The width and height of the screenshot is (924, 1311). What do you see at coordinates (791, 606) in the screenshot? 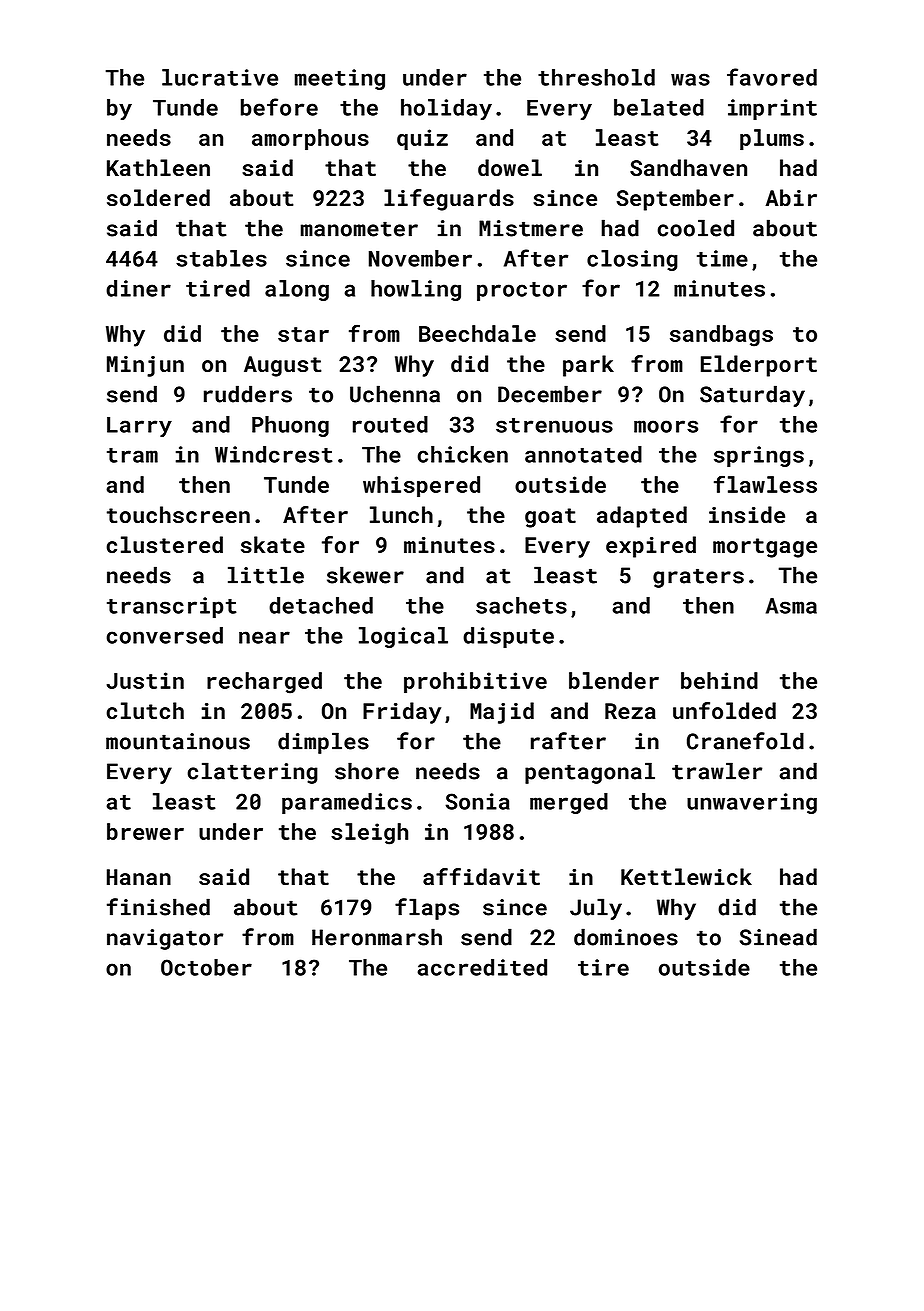
I see `Asma` at bounding box center [791, 606].
